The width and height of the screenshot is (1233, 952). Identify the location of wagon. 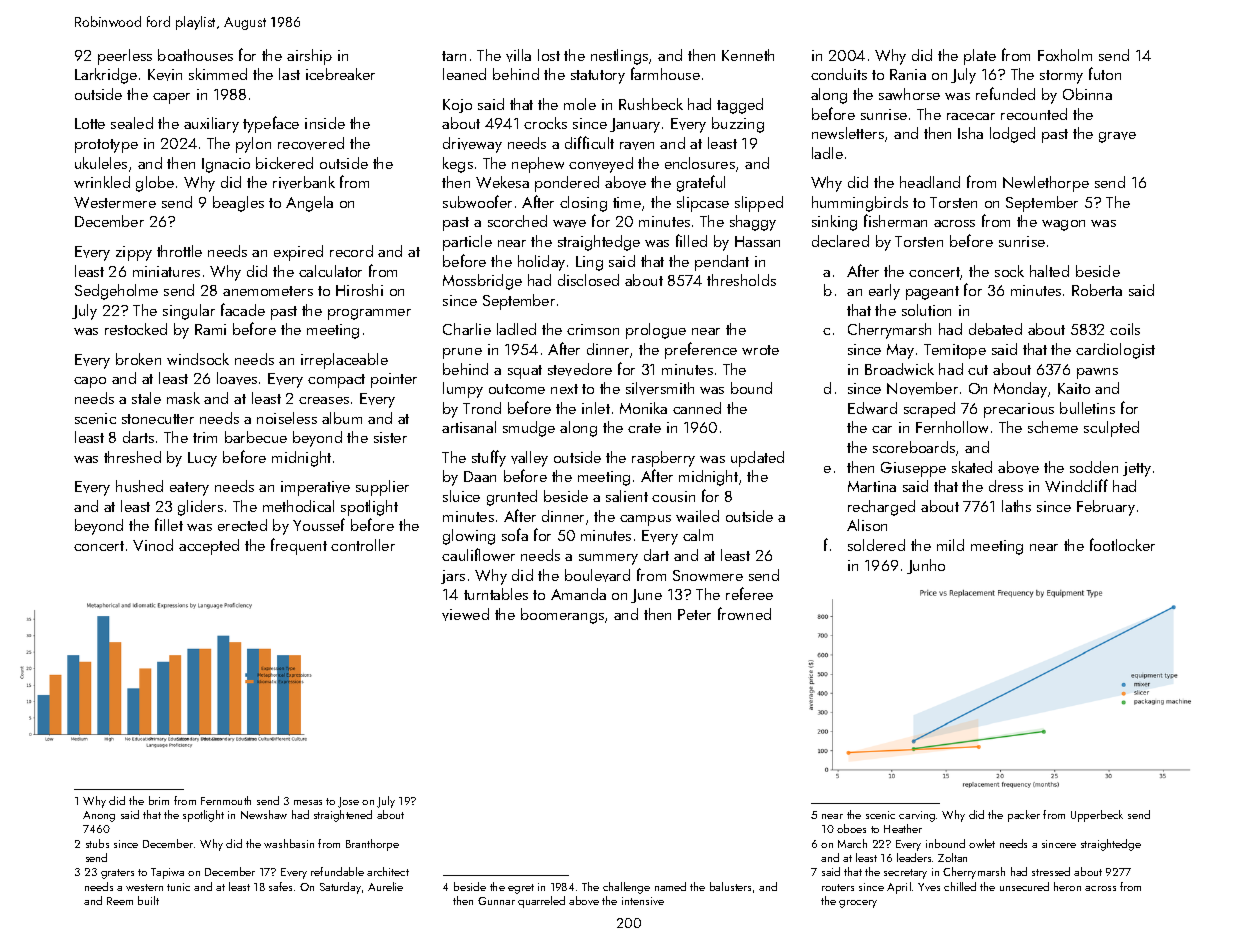
(1063, 225).
